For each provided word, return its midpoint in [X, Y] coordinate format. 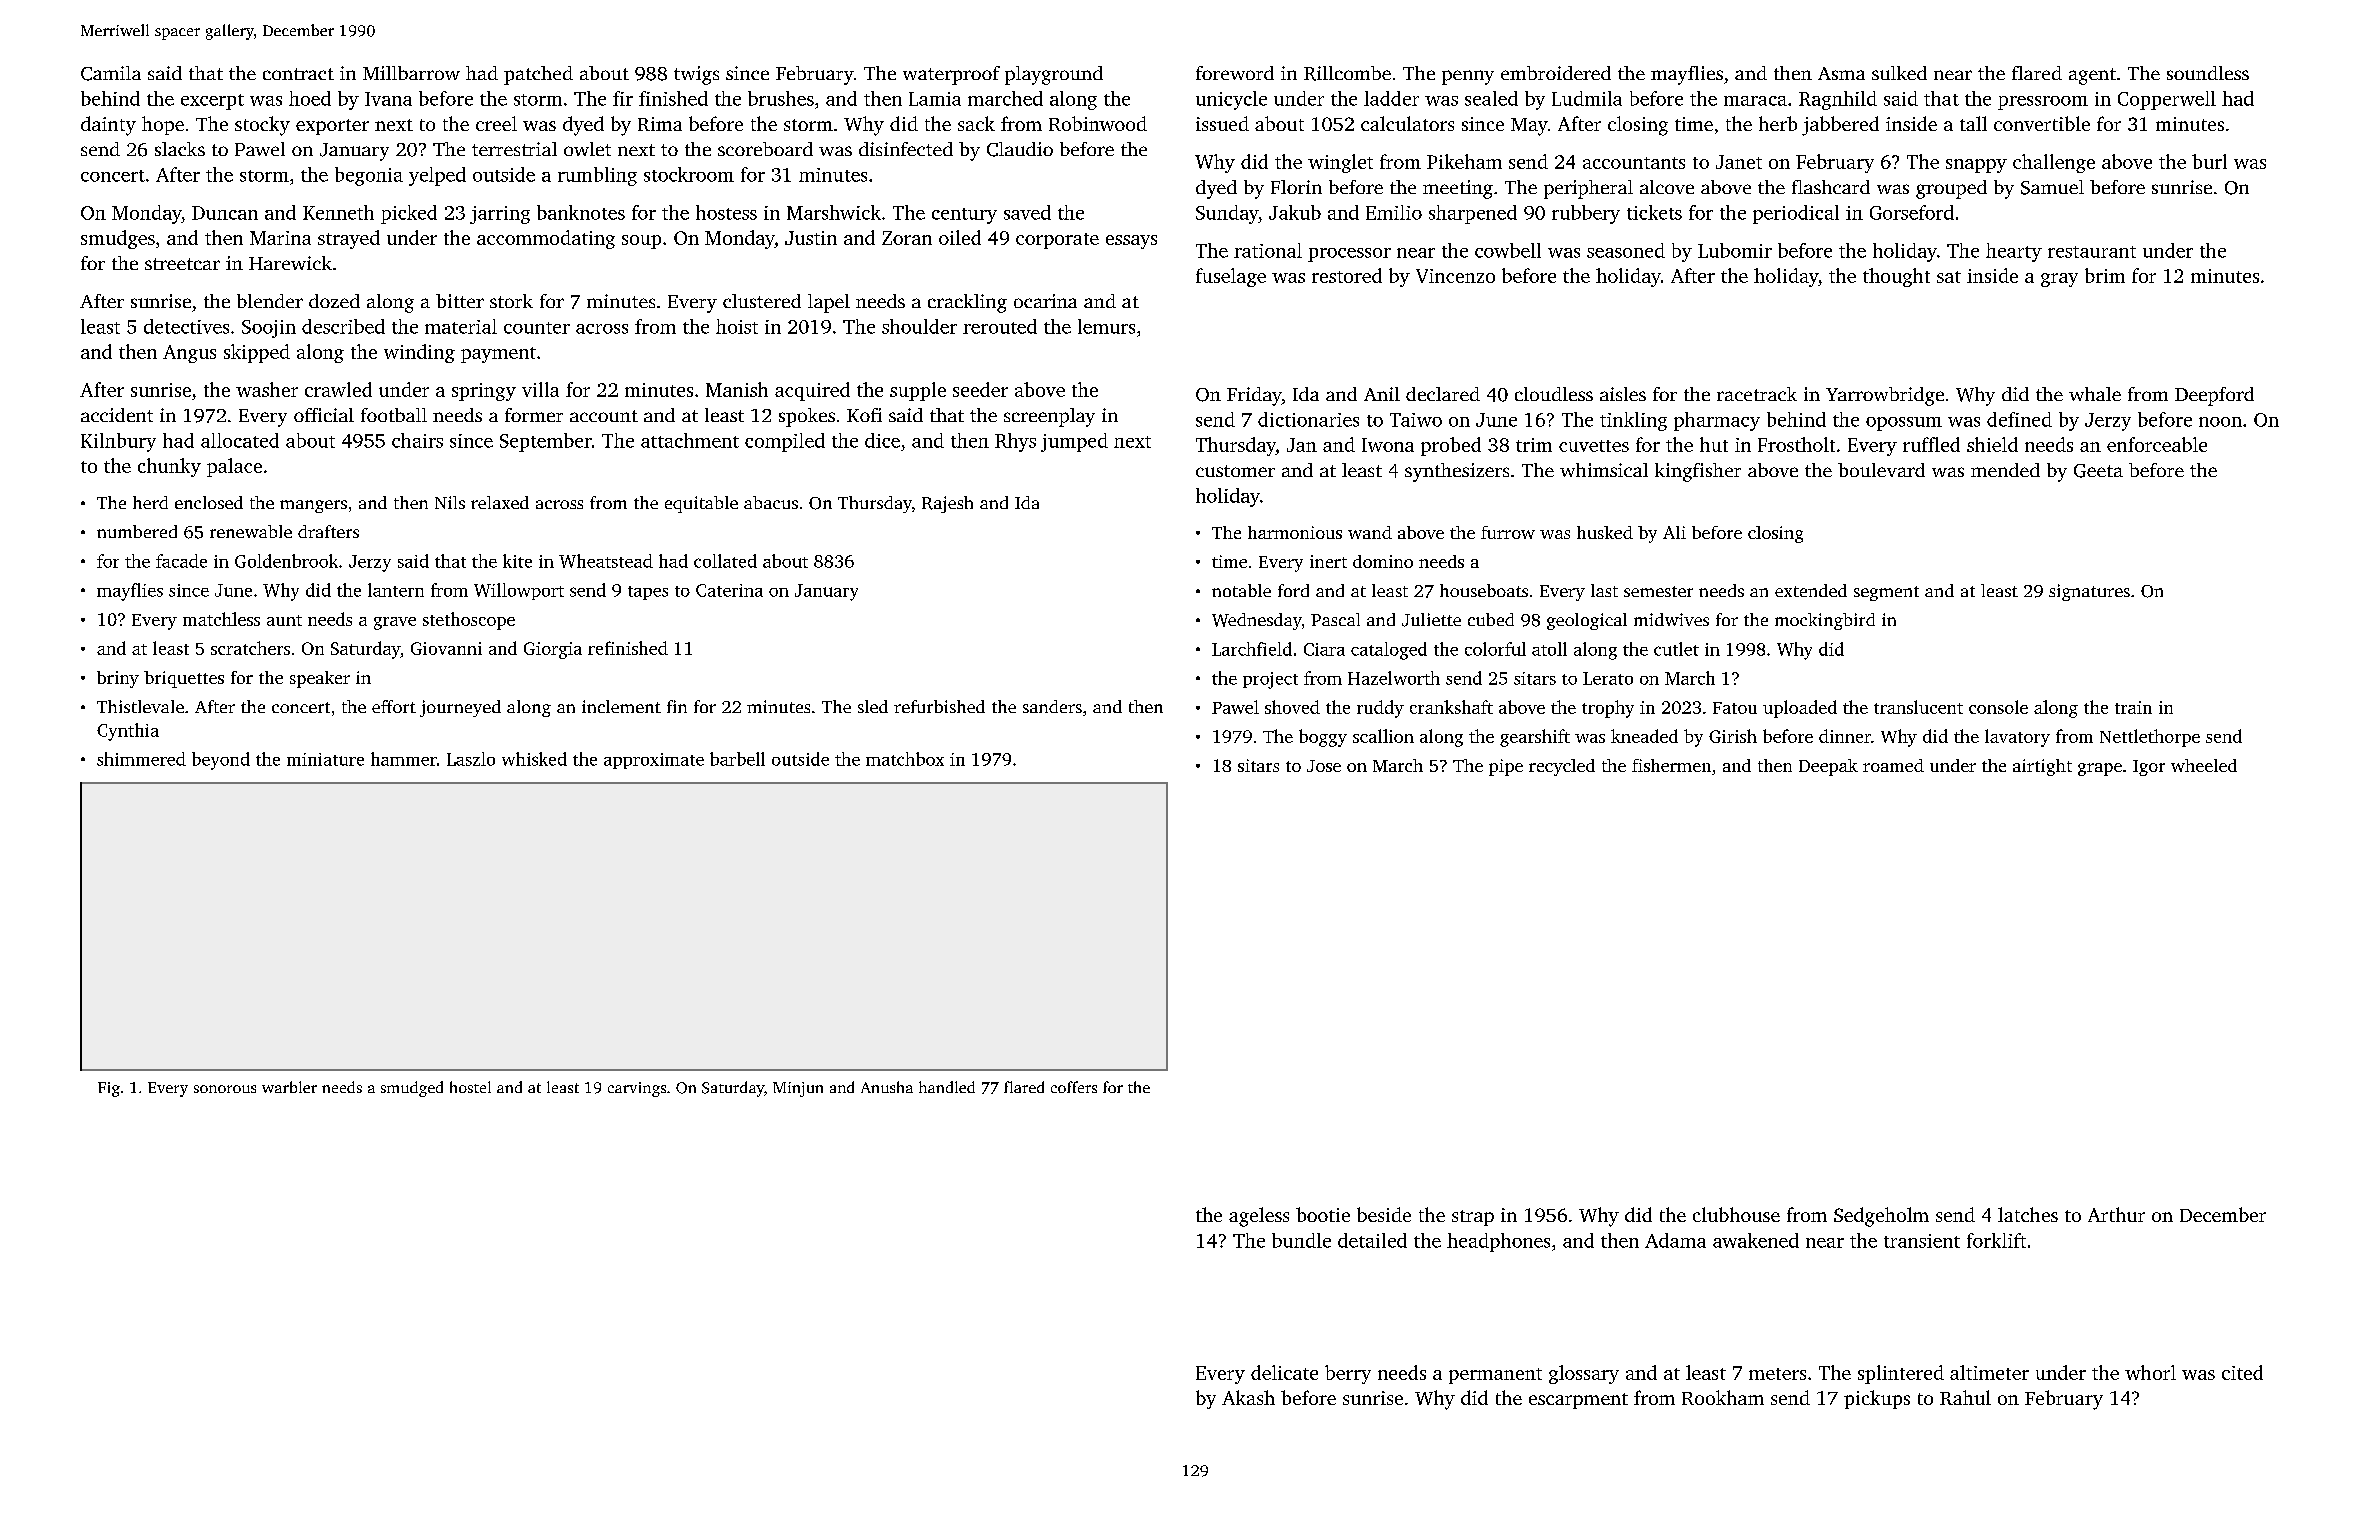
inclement [621, 706]
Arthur [2116, 1214]
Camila [111, 73]
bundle [1301, 1240]
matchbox [905, 759]
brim [2105, 275]
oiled [960, 237]
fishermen [1671, 765]
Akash [1248, 1397]
